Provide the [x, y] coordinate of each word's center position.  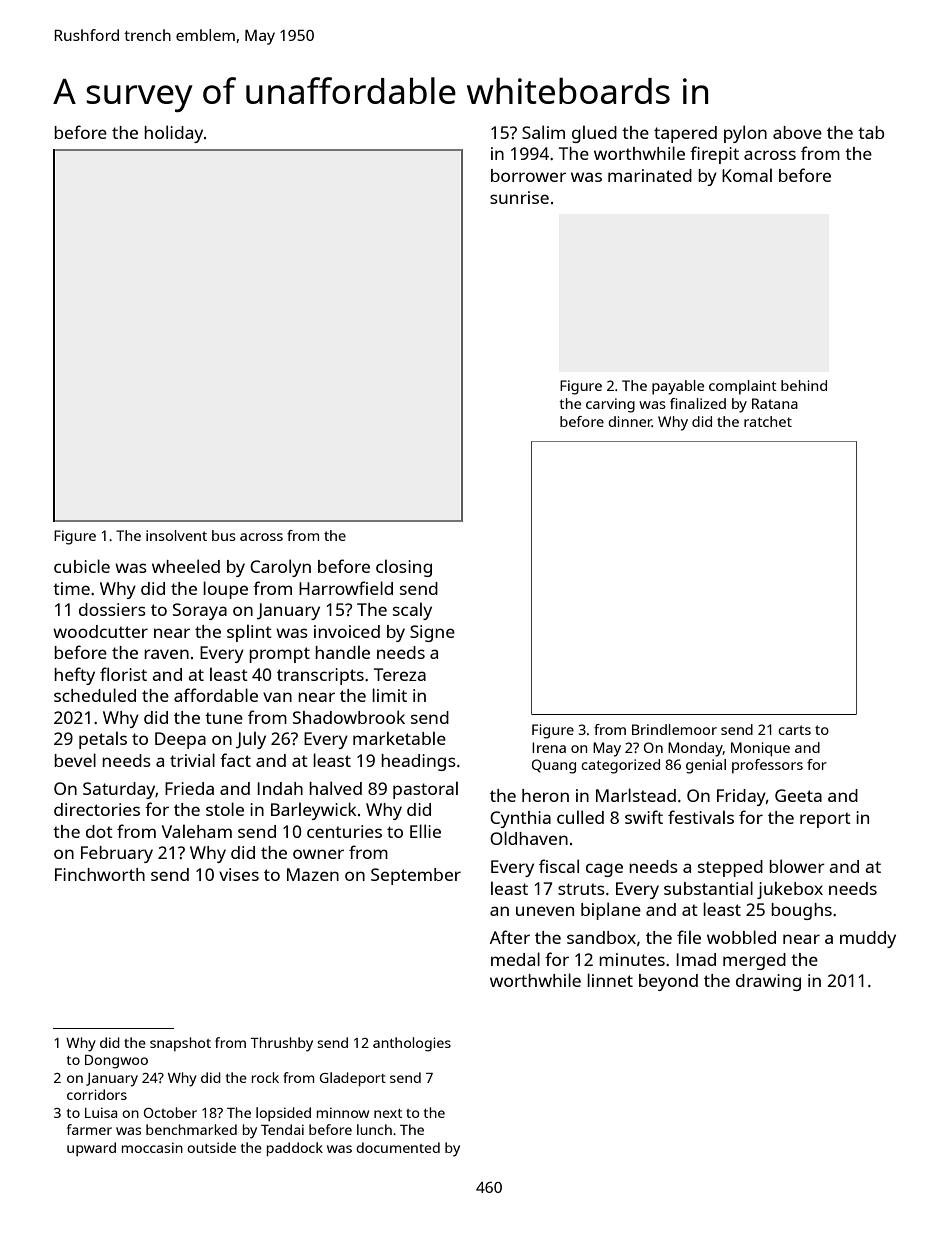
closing [404, 568]
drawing [768, 982]
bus [224, 535]
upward [91, 1149]
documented [398, 1147]
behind [804, 385]
